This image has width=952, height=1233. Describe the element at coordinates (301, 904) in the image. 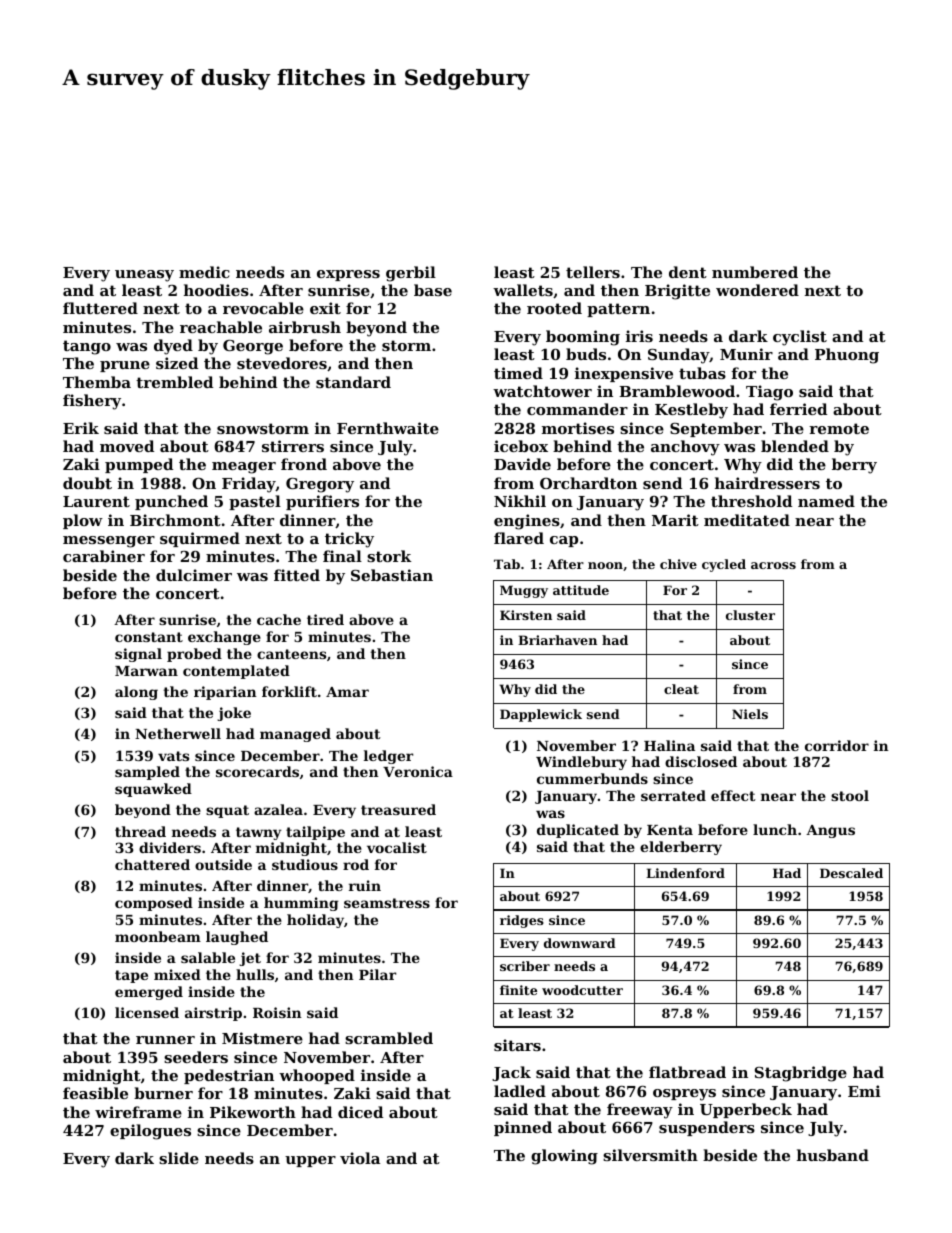

I see `humming` at that location.
